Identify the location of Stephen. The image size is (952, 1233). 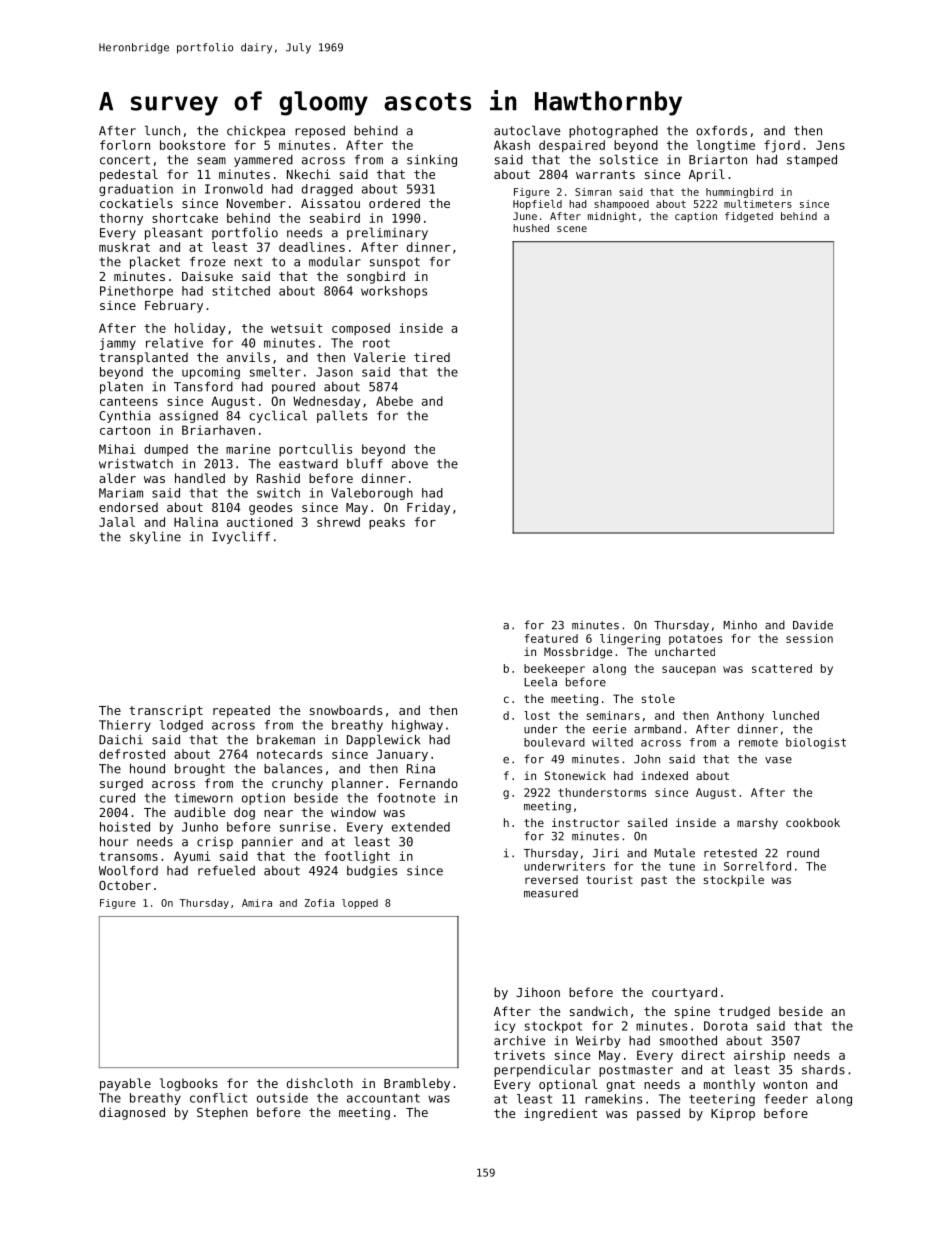
(222, 1113).
